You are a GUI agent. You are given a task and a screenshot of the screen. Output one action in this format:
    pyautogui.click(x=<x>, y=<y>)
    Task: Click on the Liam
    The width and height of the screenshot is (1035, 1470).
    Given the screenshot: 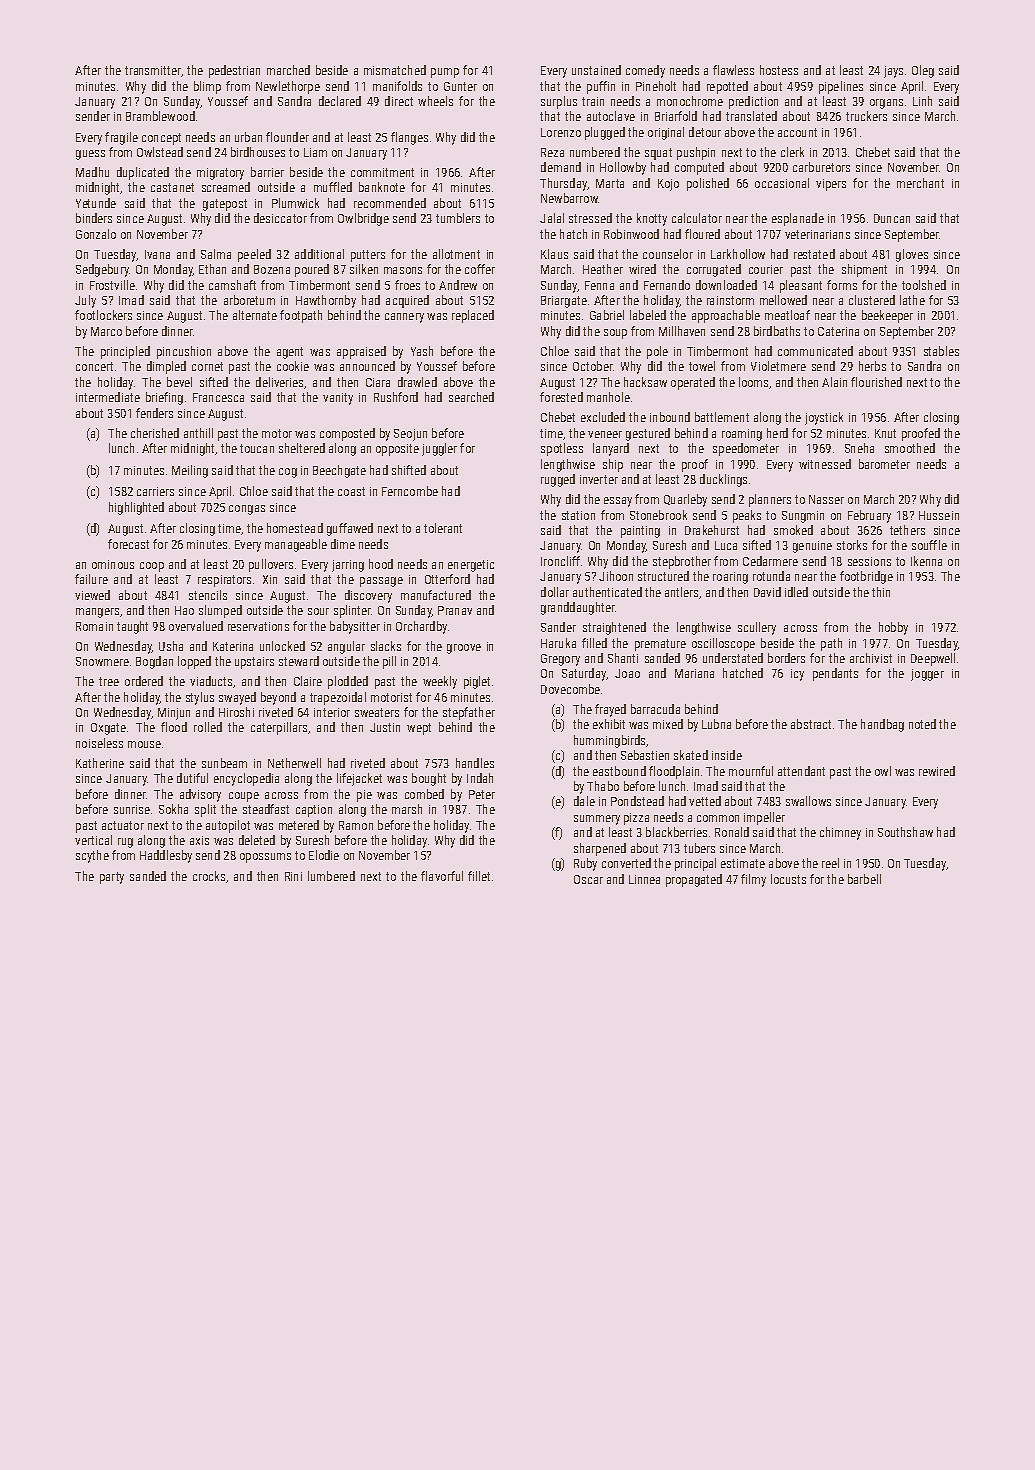 What is the action you would take?
    pyautogui.click(x=315, y=152)
